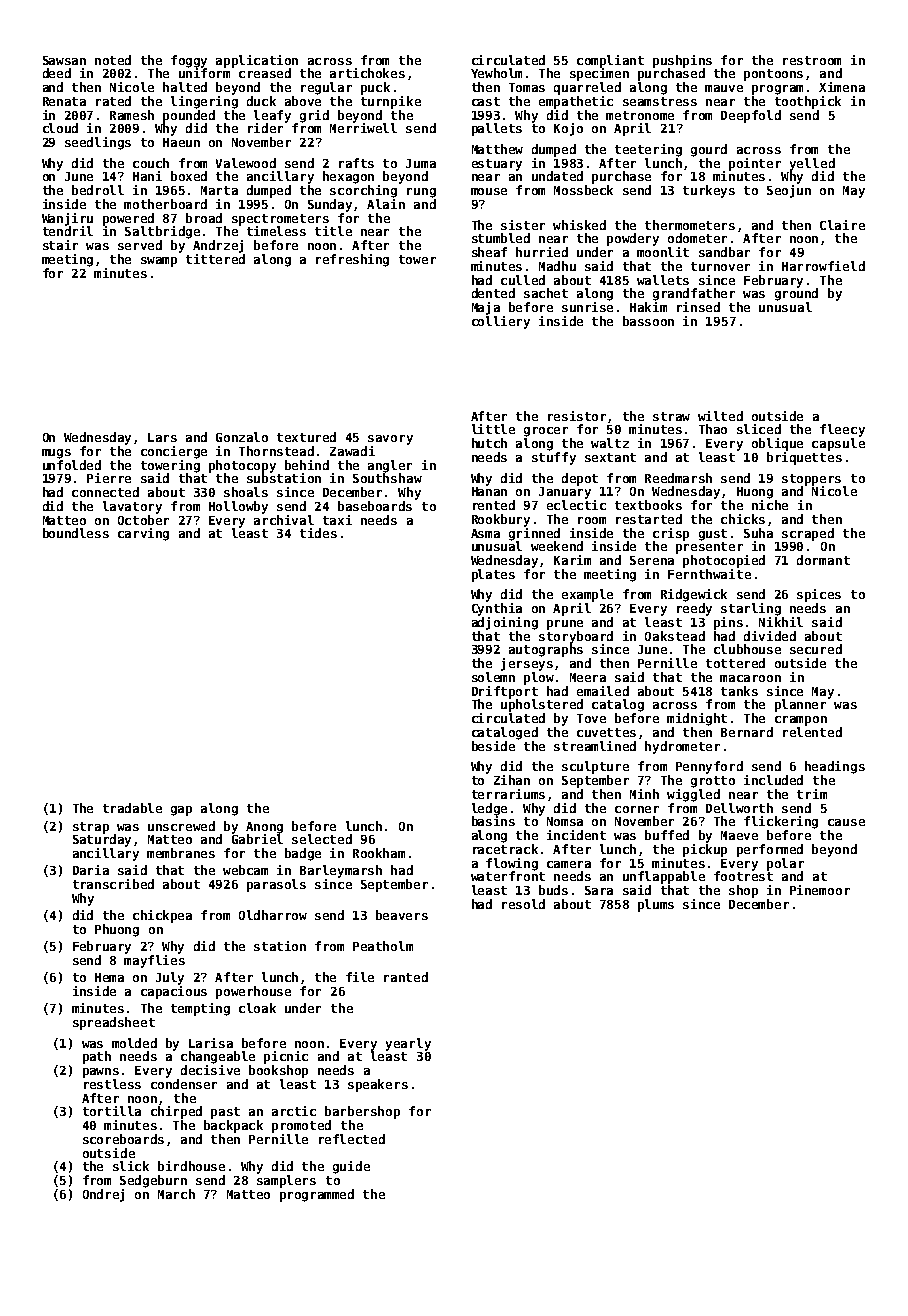  What do you see at coordinates (64, 60) in the screenshot?
I see `Sawsan` at bounding box center [64, 60].
